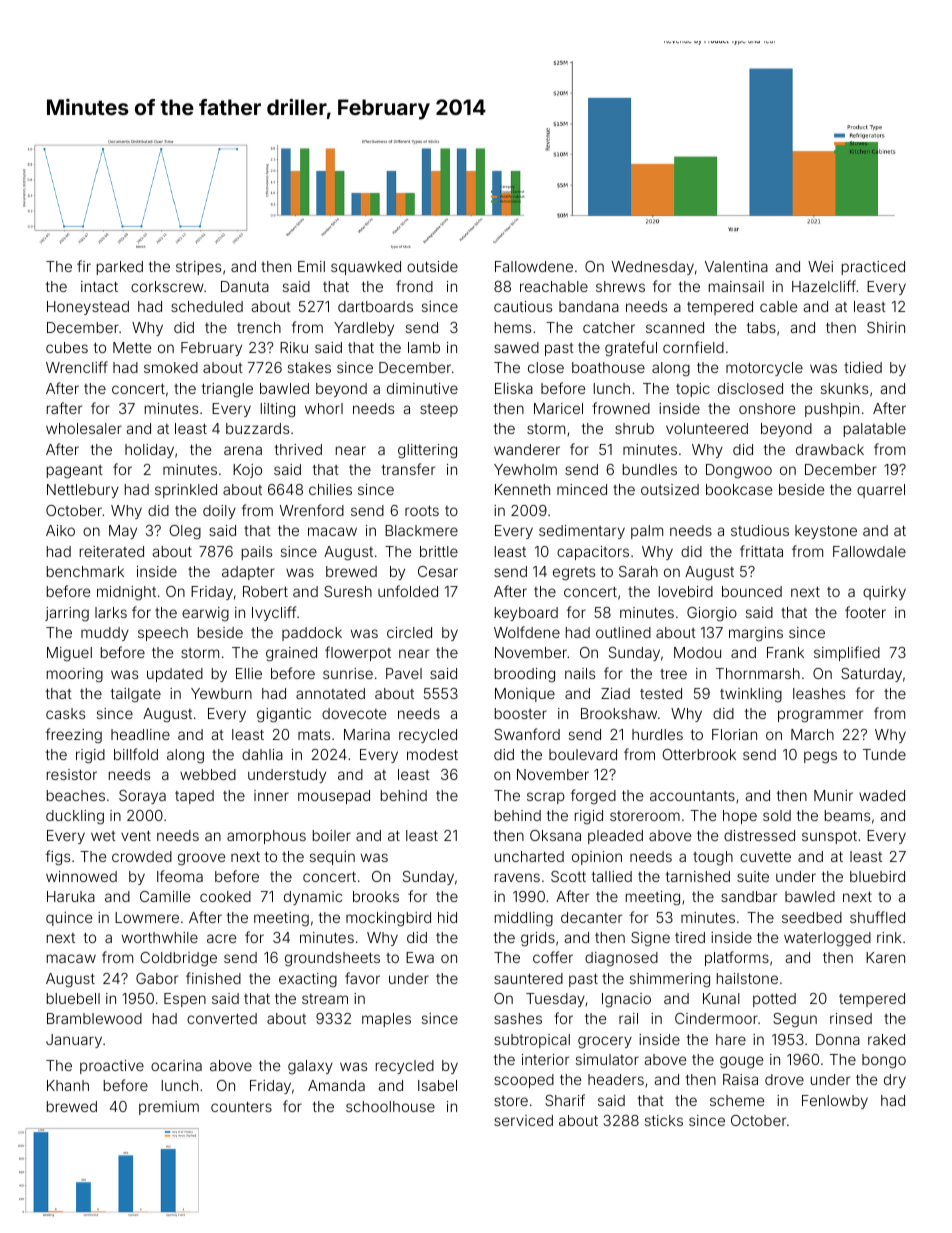  Describe the element at coordinates (741, 1062) in the screenshot. I see `gouge` at that location.
